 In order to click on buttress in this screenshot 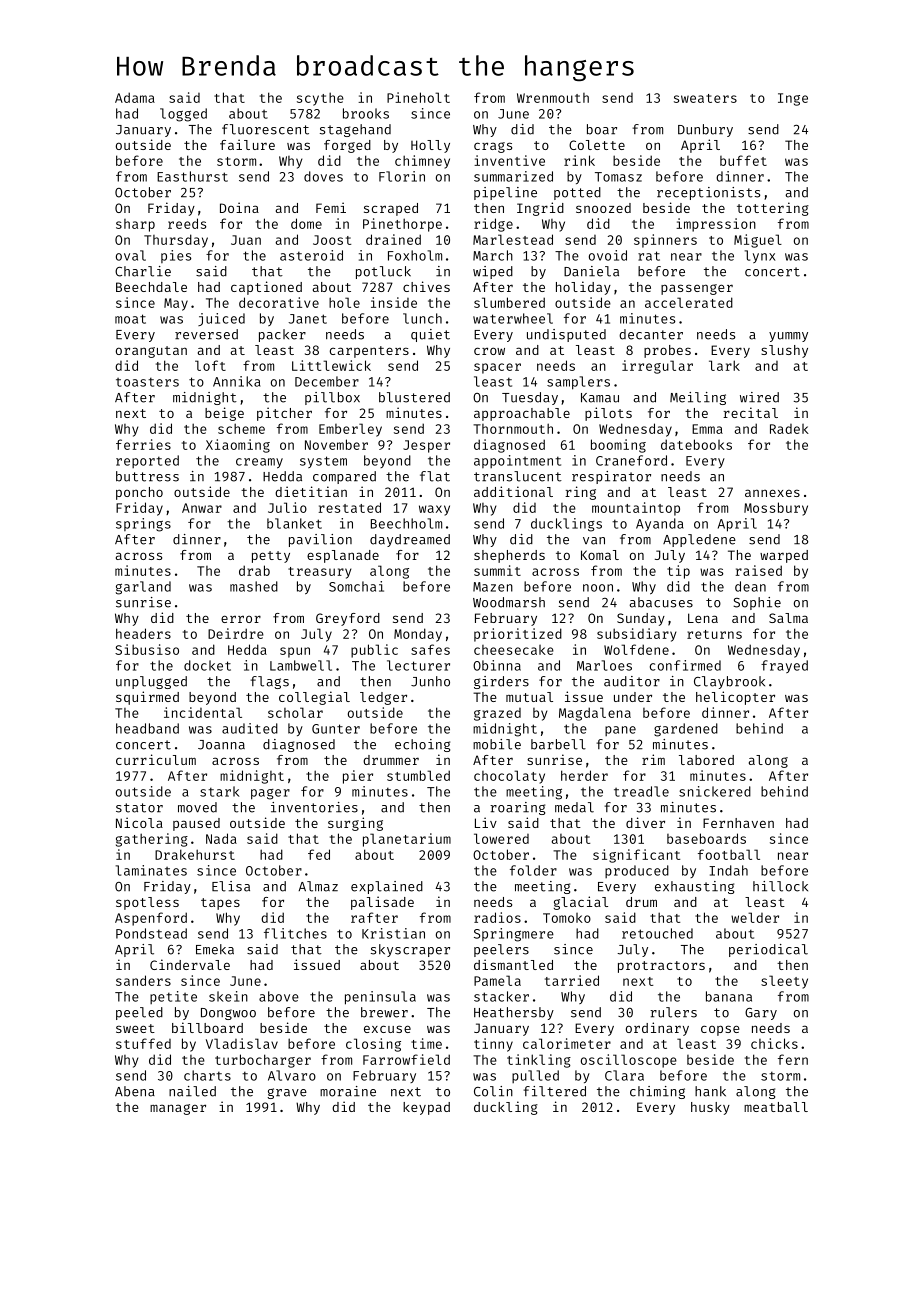, I will do `click(147, 476)`.
